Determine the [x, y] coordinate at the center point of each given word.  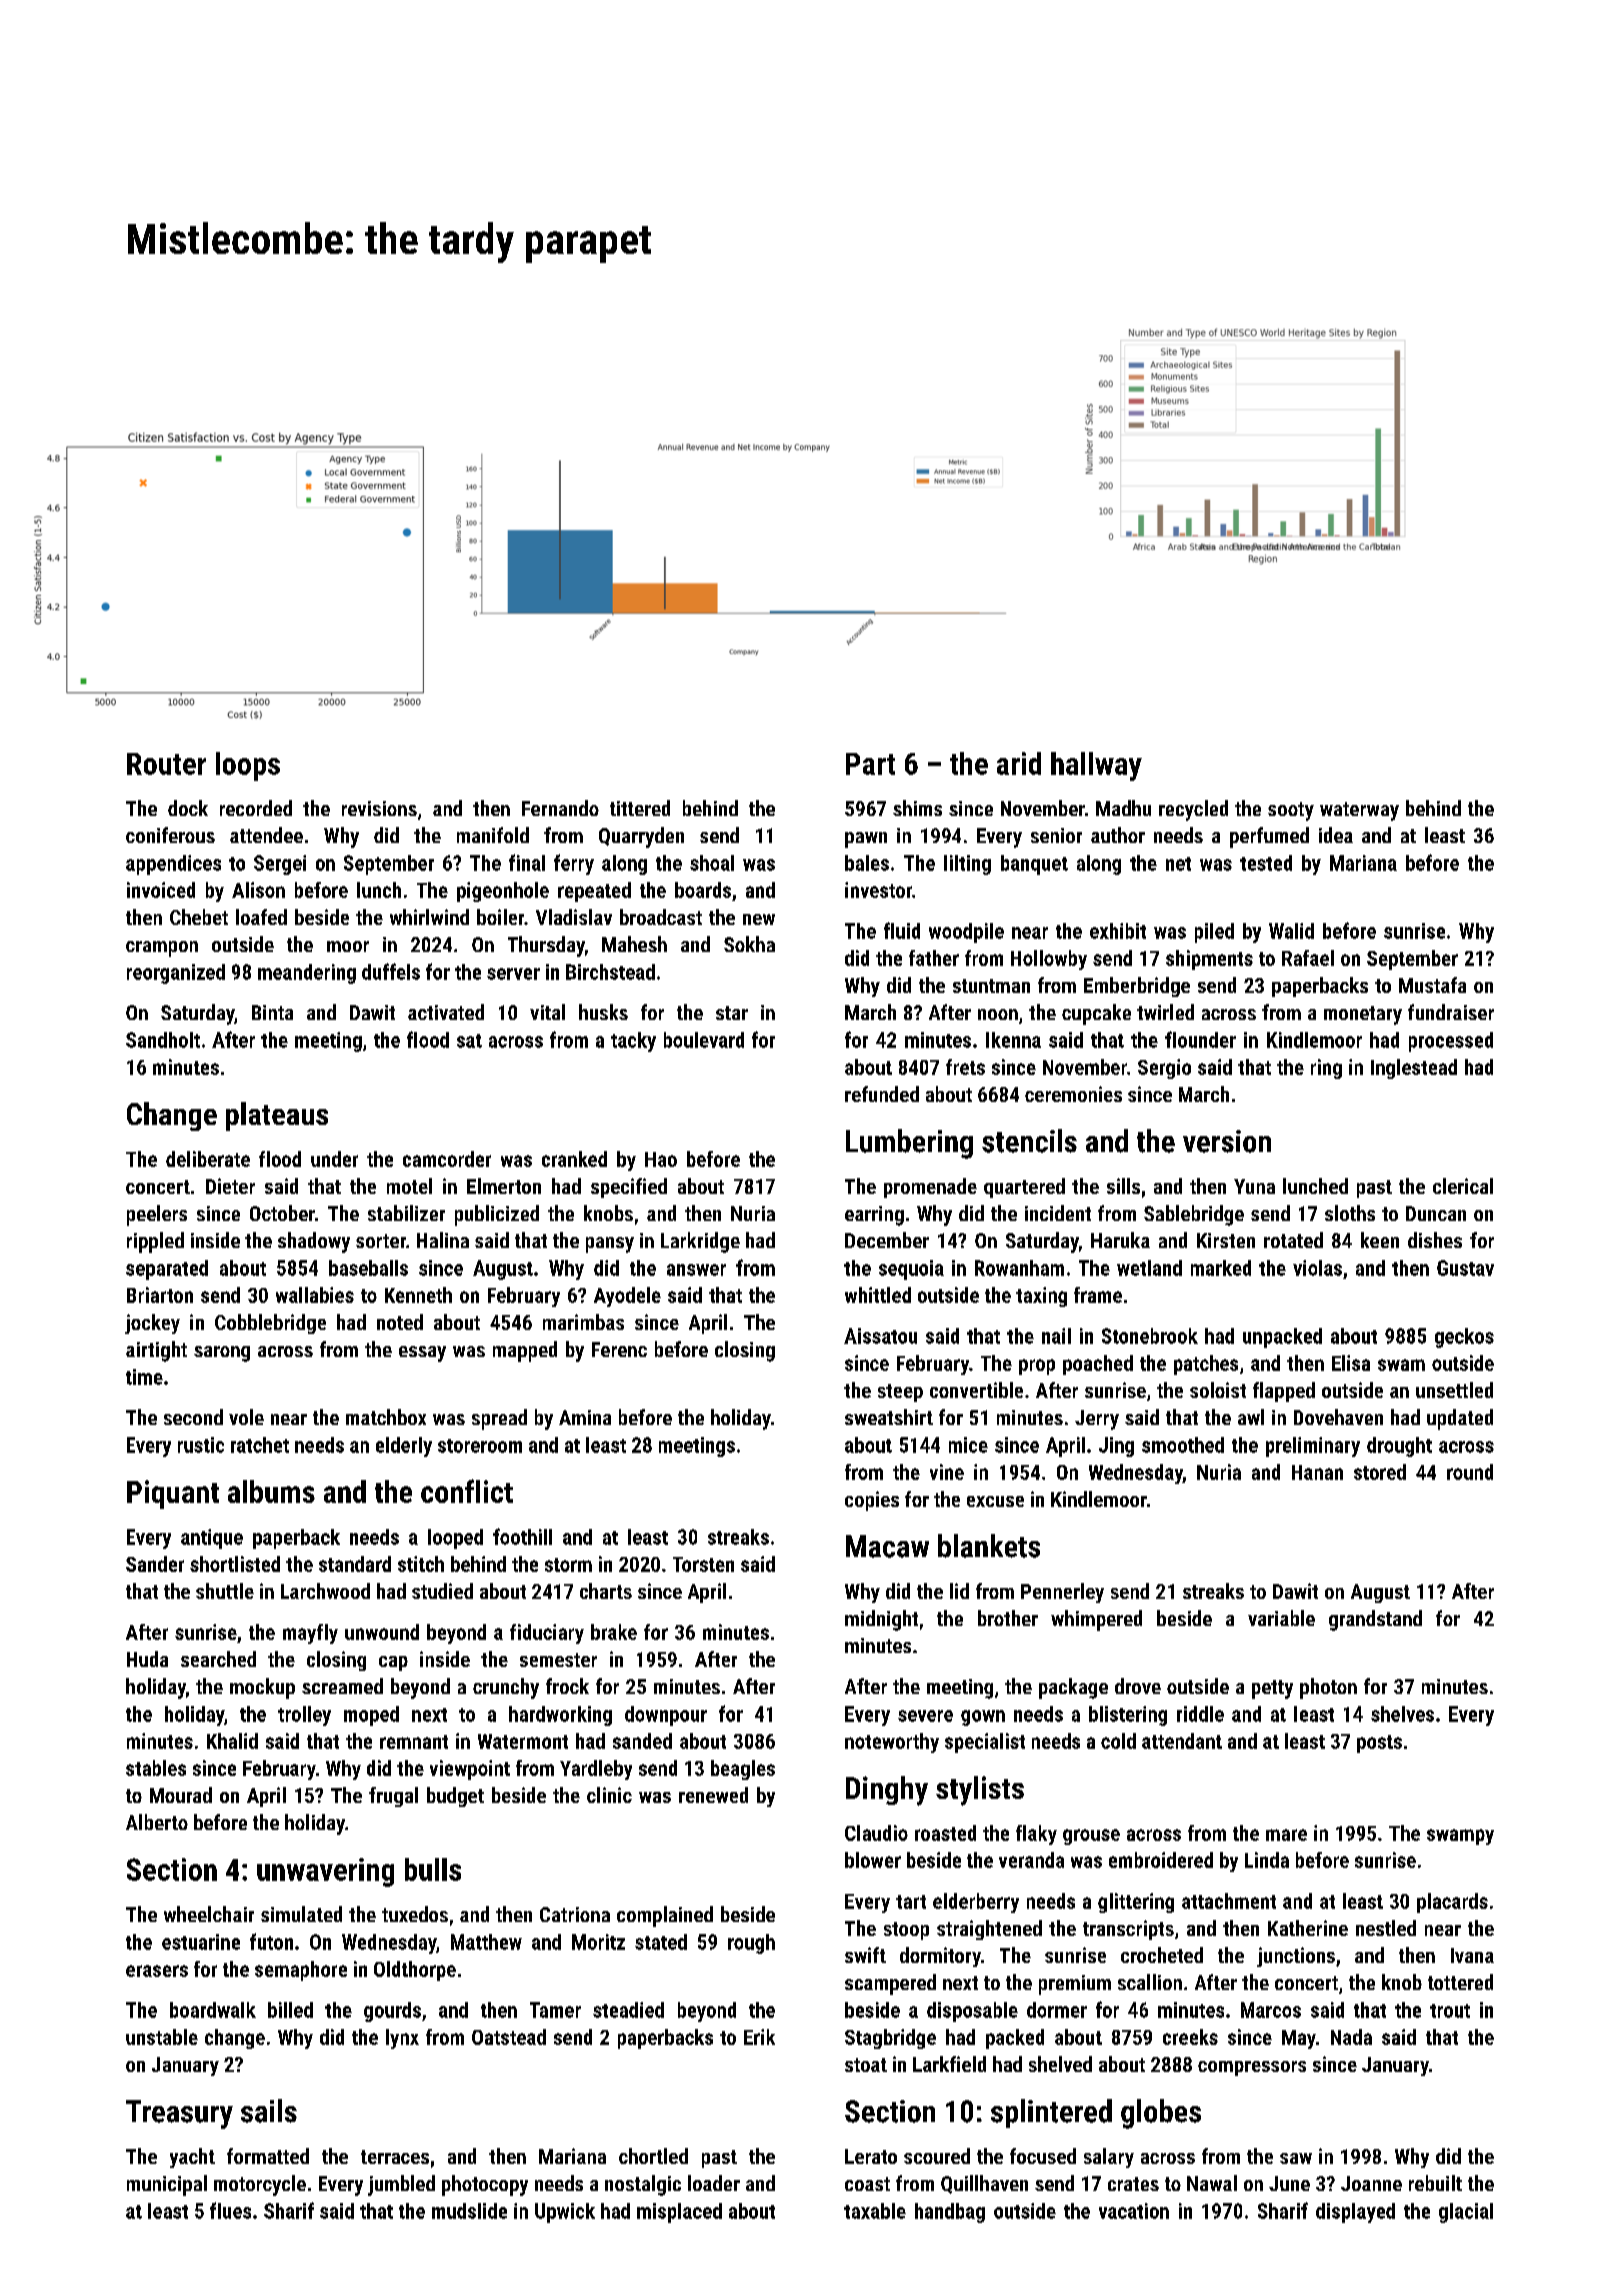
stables [156, 1768]
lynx [402, 2039]
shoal [712, 863]
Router [166, 764]
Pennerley [1062, 1593]
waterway [1359, 811]
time [144, 1377]
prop [1037, 1367]
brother [1008, 1618]
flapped [1284, 1392]
